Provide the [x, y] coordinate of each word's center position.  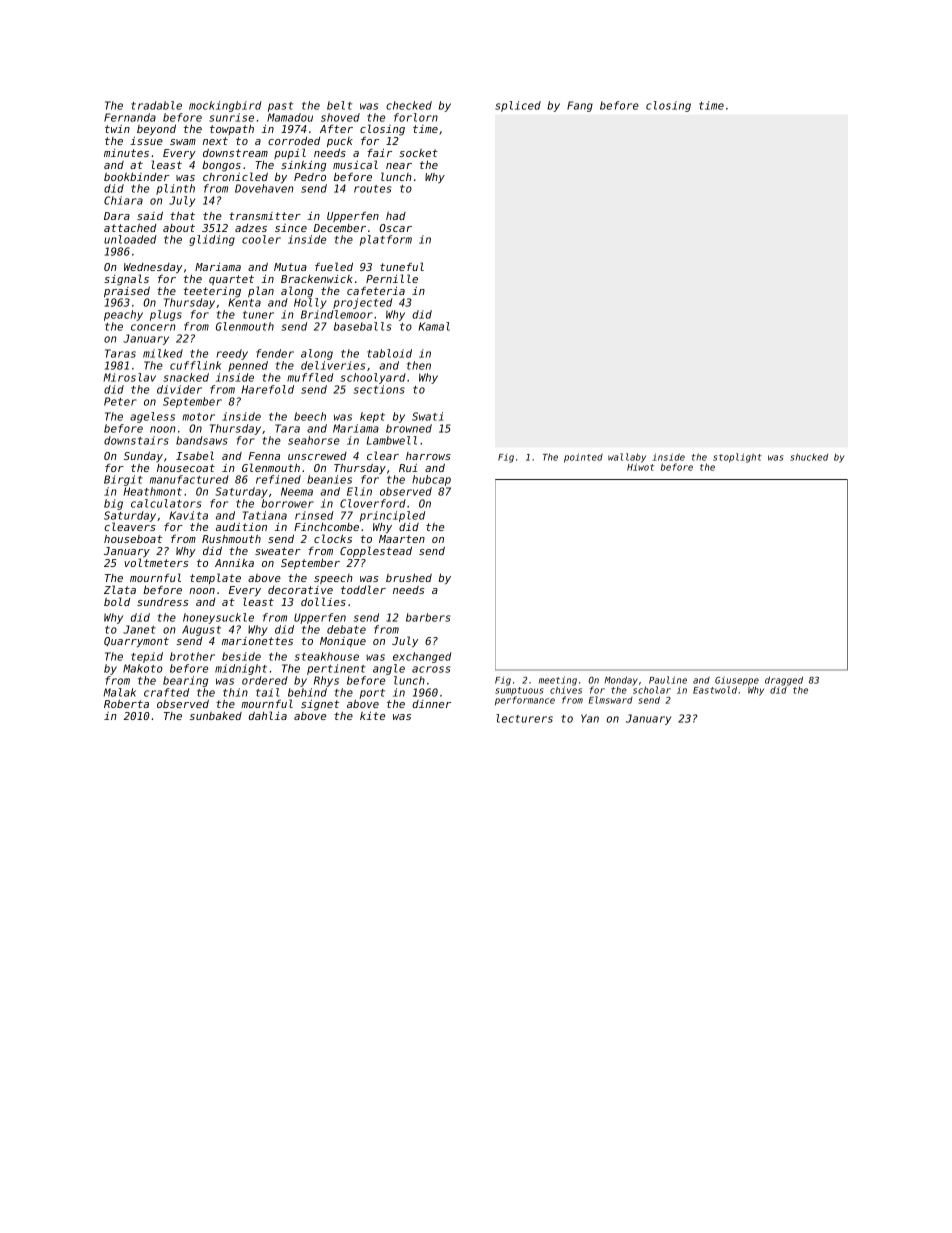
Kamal [434, 326]
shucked [809, 457]
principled [392, 516]
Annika [234, 563]
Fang [580, 106]
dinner [431, 704]
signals [126, 280]
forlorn [416, 117]
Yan [590, 718]
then [419, 365]
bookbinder [136, 176]
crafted [166, 692]
